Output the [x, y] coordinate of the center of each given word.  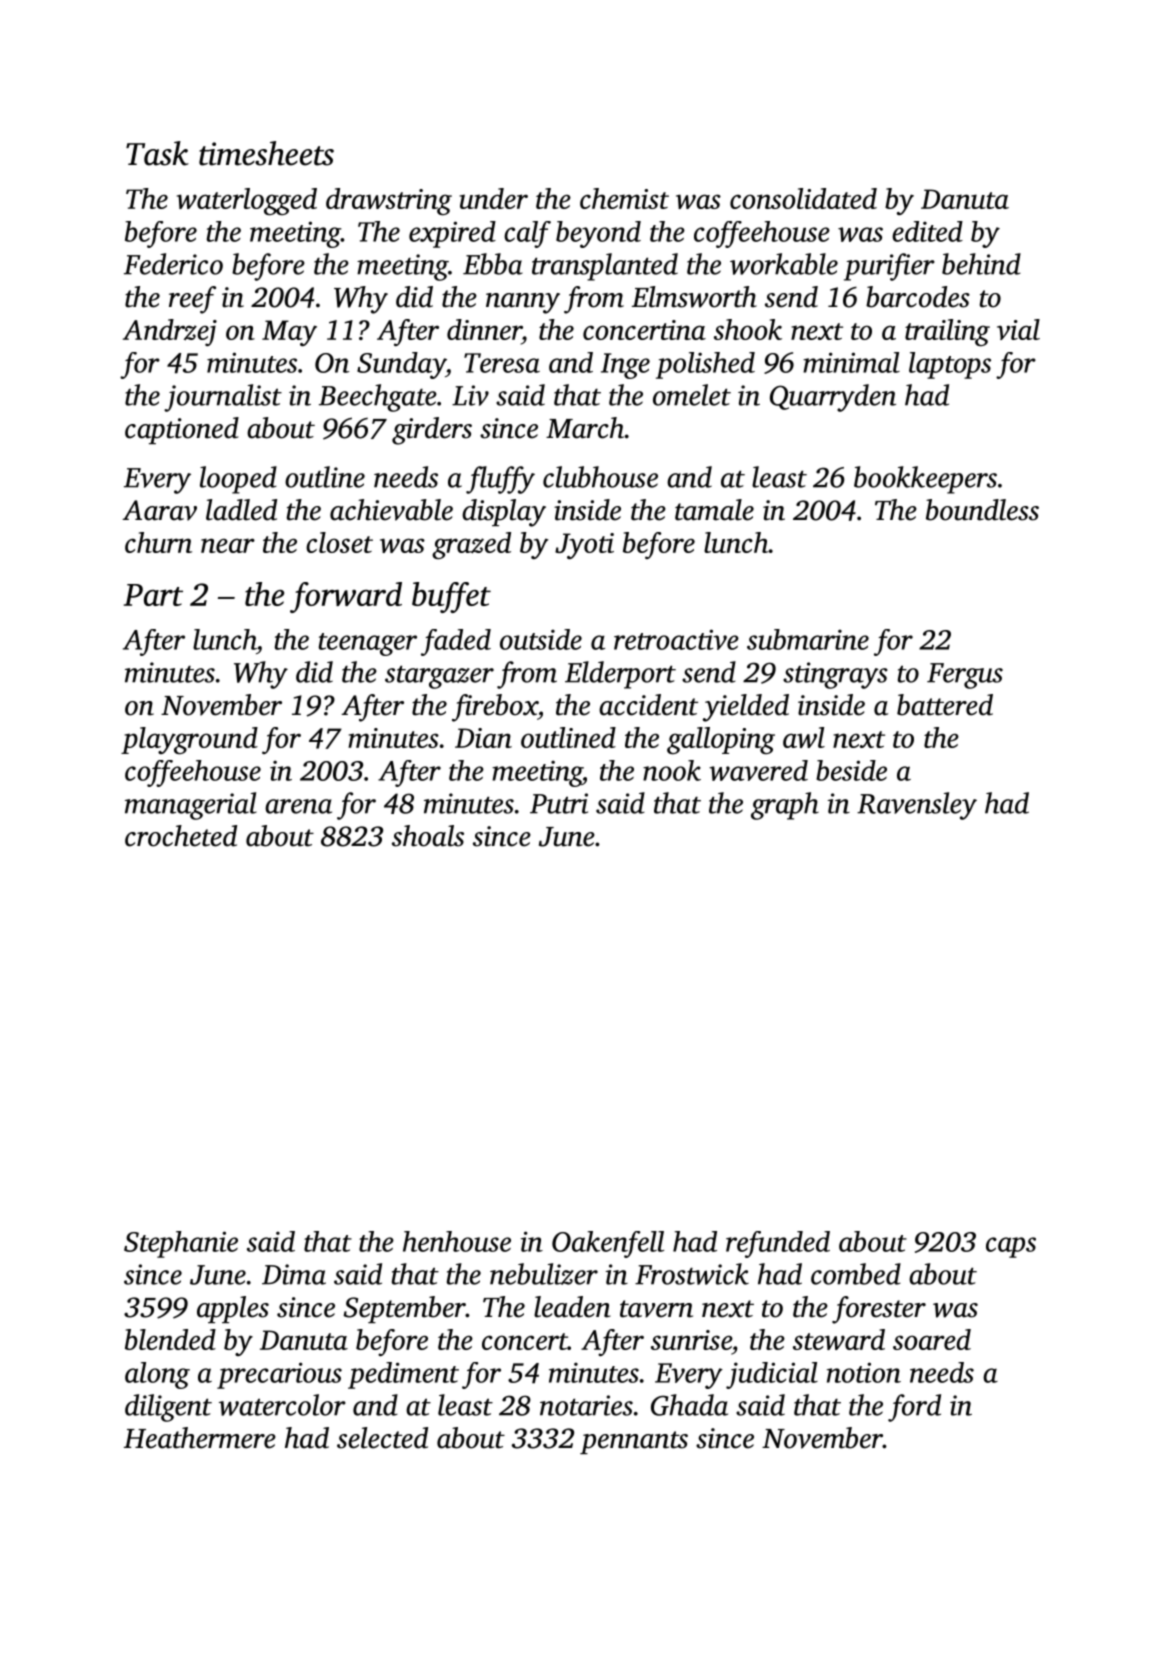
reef [192, 300]
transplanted [605, 267]
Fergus [965, 676]
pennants [634, 1442]
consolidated [803, 198]
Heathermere [200, 1438]
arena [298, 806]
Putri [559, 803]
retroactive [676, 639]
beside [851, 770]
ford [914, 1408]
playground [189, 740]
